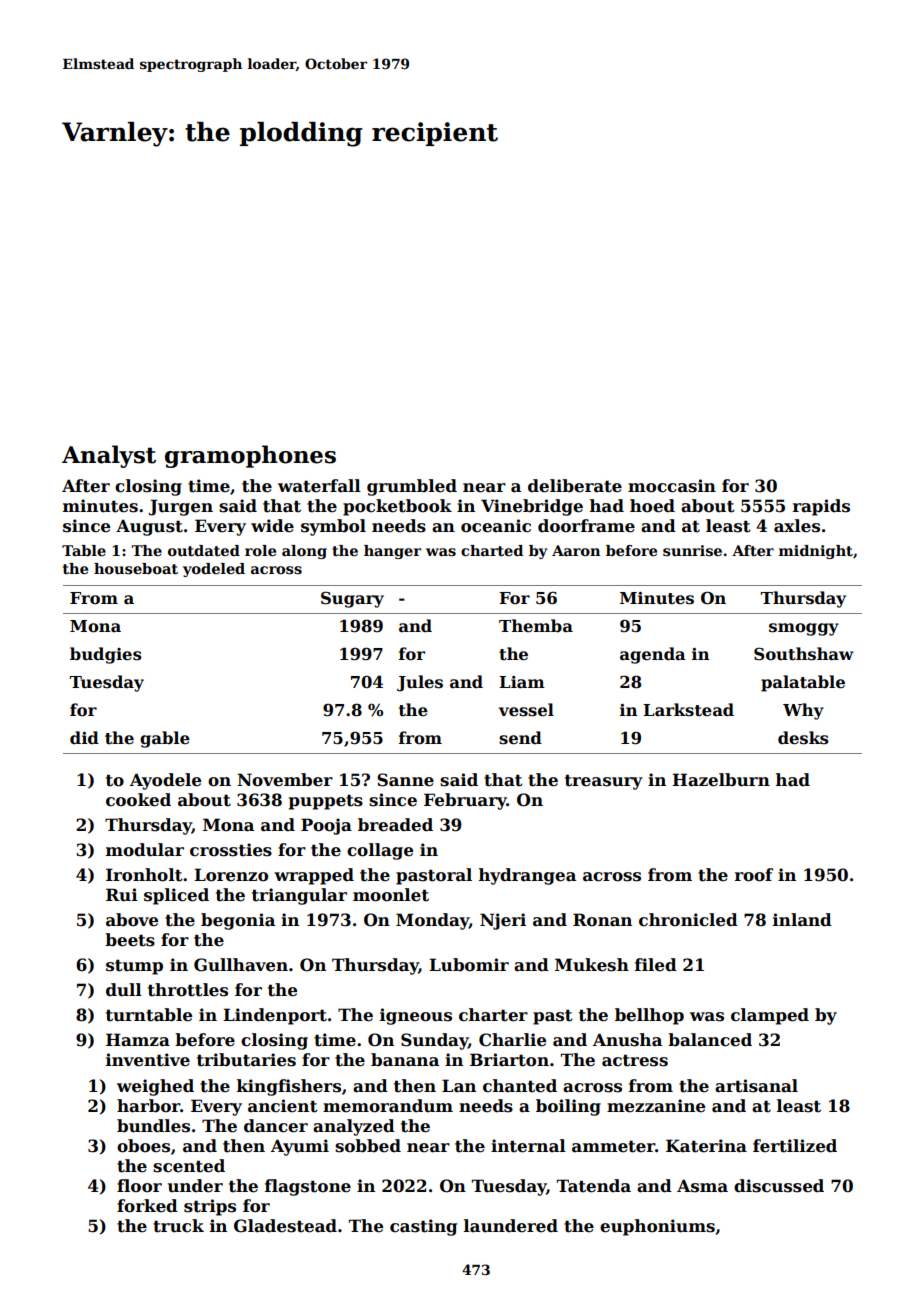 Image resolution: width=924 pixels, height=1314 pixels. I want to click on memorandum, so click(388, 1106).
